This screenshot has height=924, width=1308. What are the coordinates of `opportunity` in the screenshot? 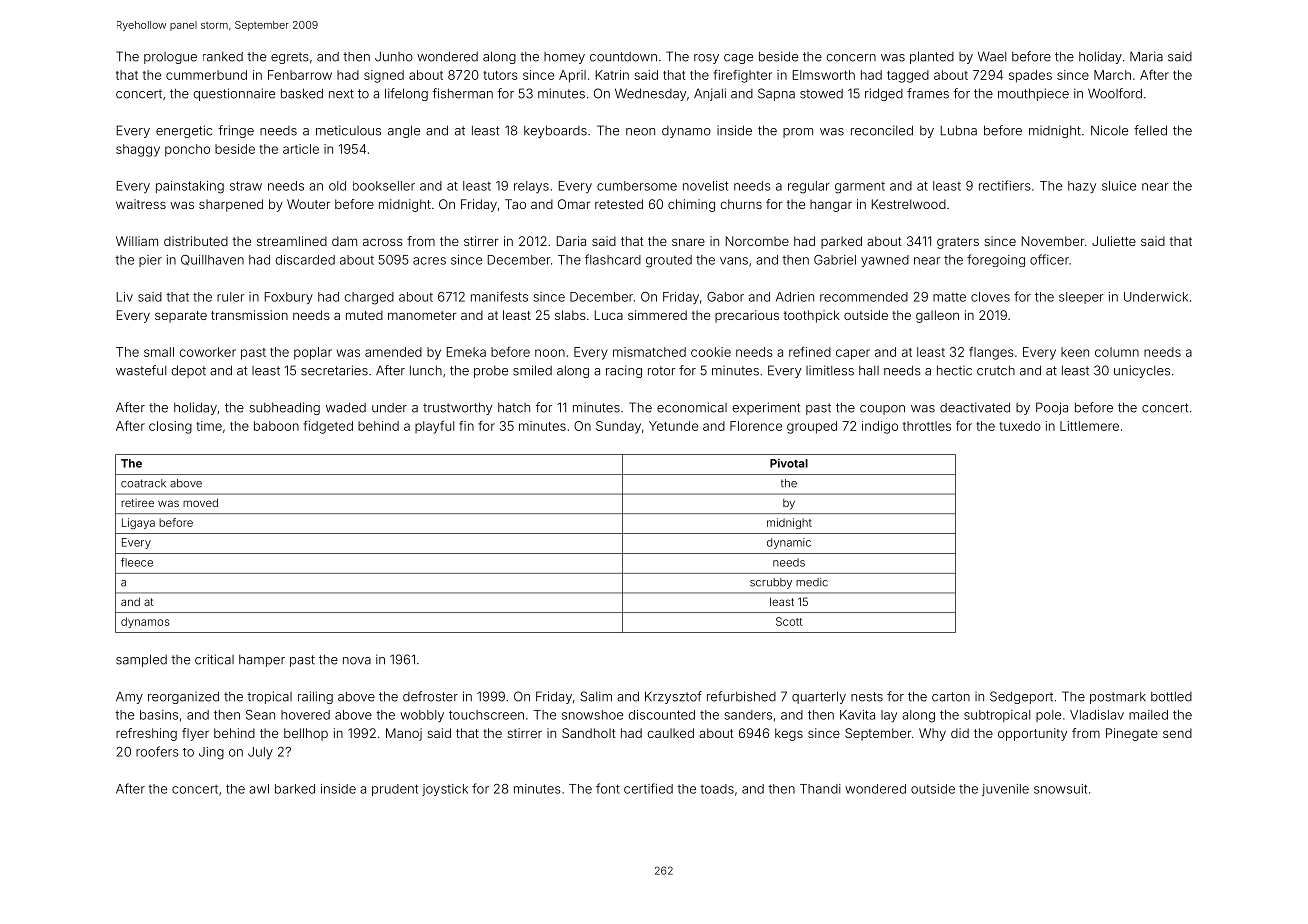 It's located at (1032, 734).
